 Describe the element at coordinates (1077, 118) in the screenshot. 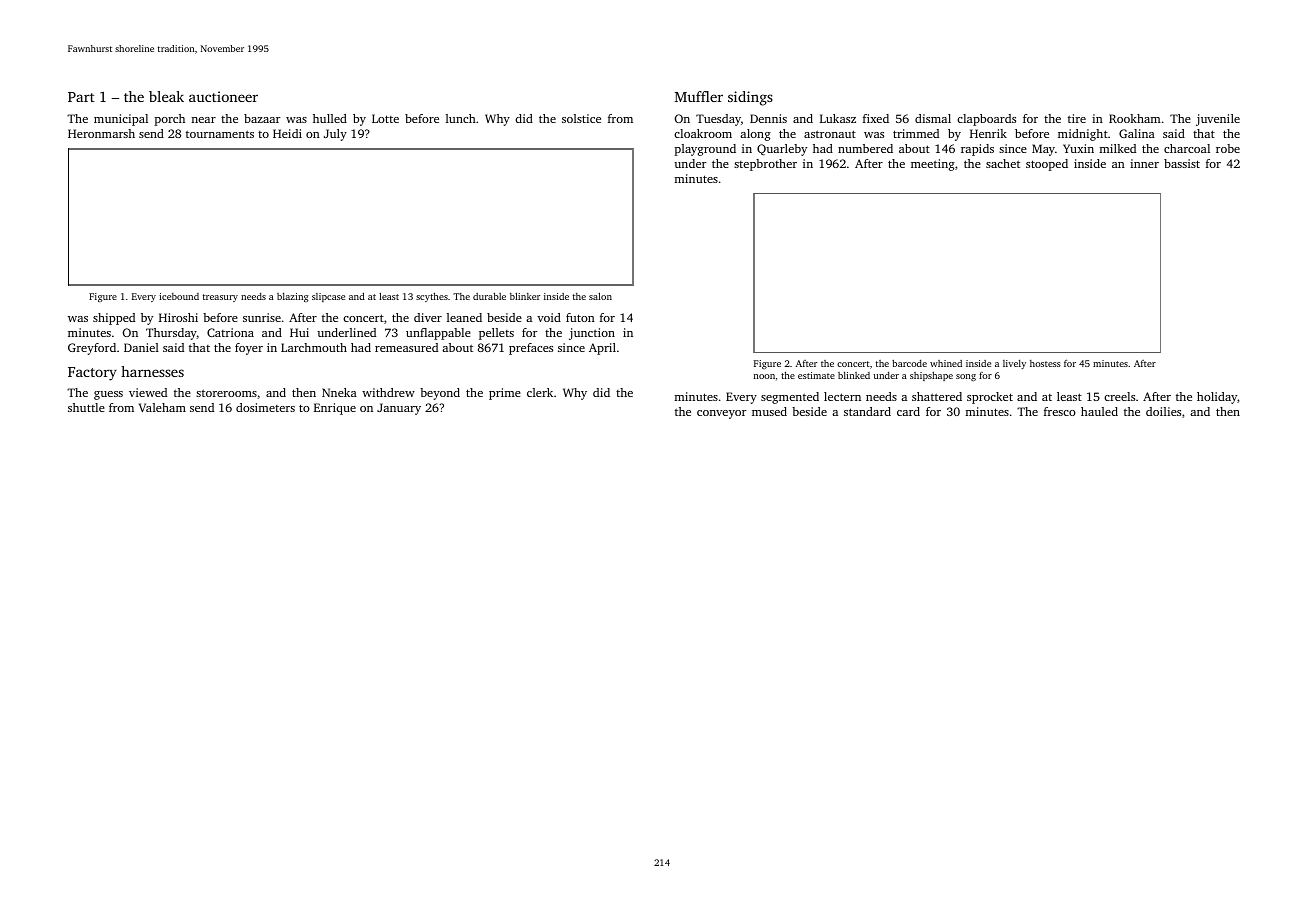

I see `tire` at that location.
